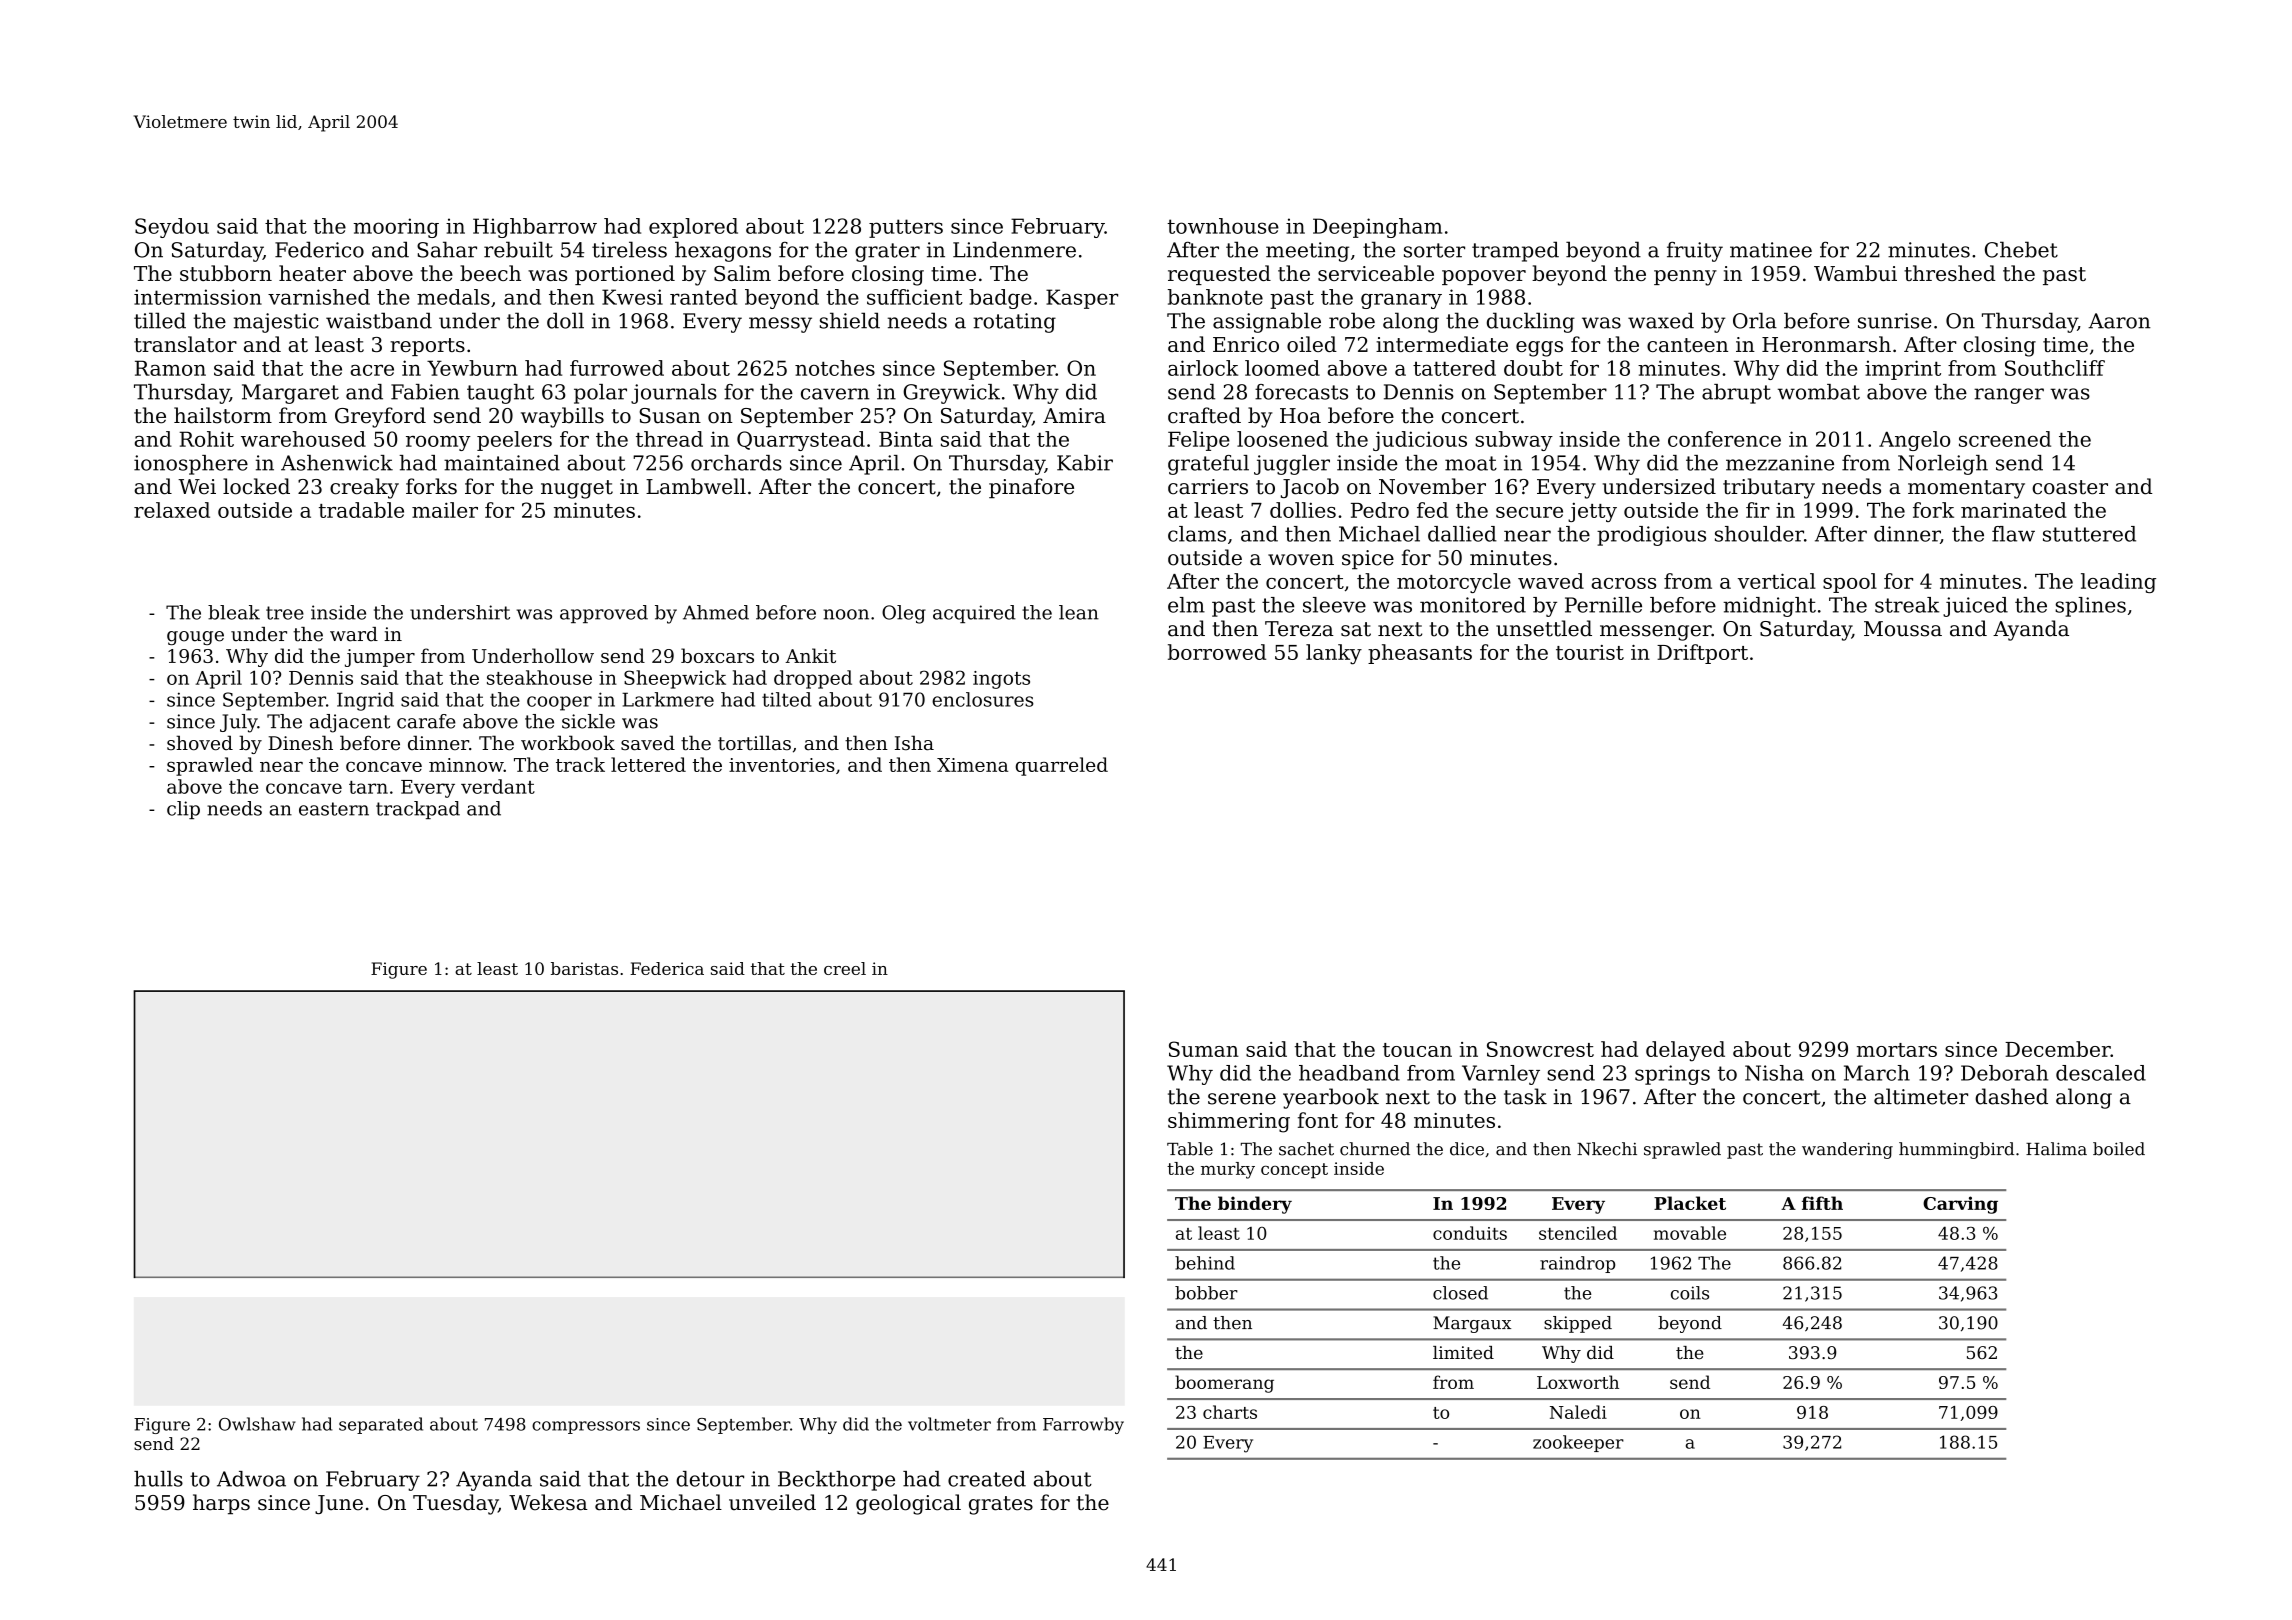 The height and width of the page is (1620, 2292). I want to click on putters, so click(906, 228).
